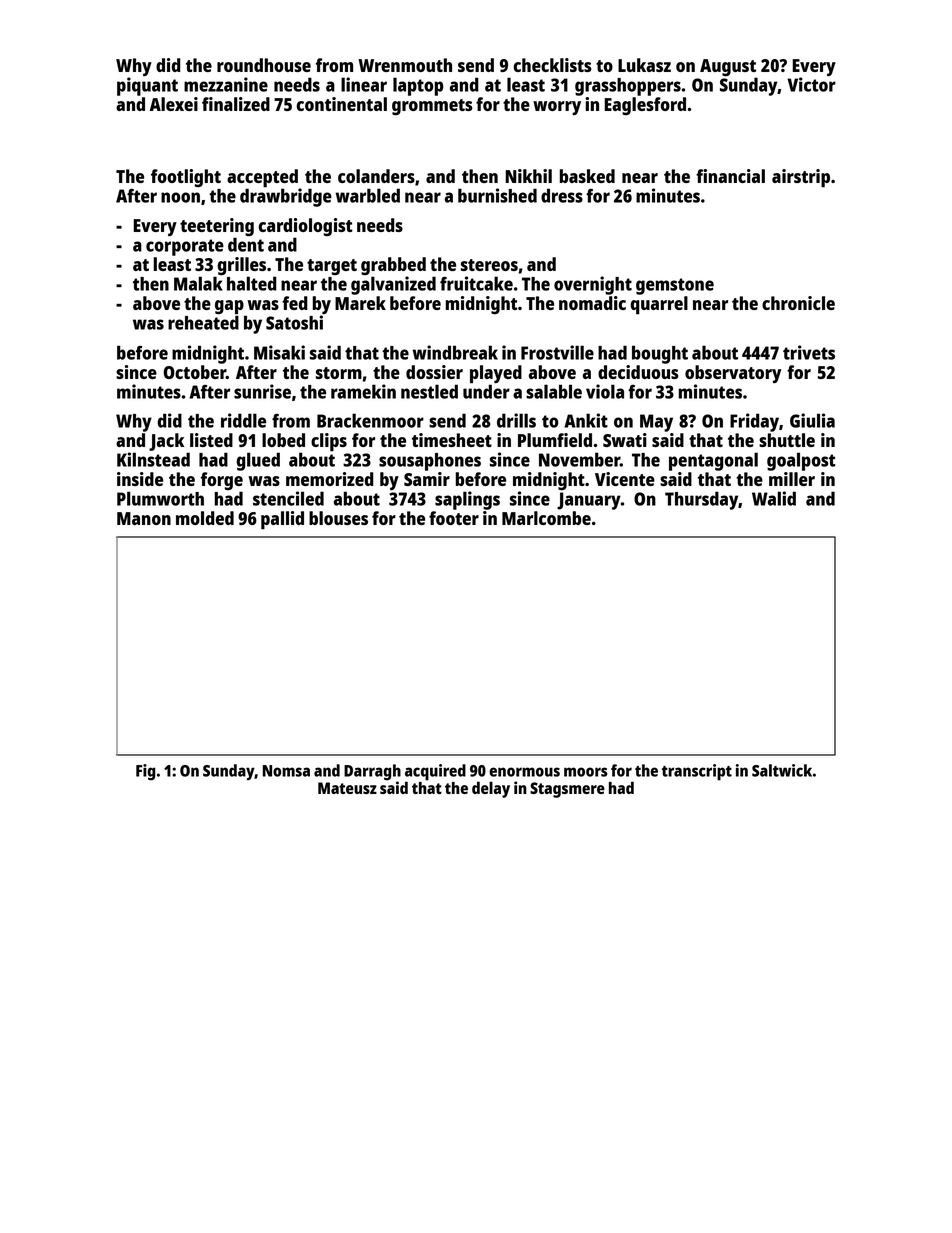 The width and height of the screenshot is (952, 1233). I want to click on Stagsmere, so click(567, 790).
